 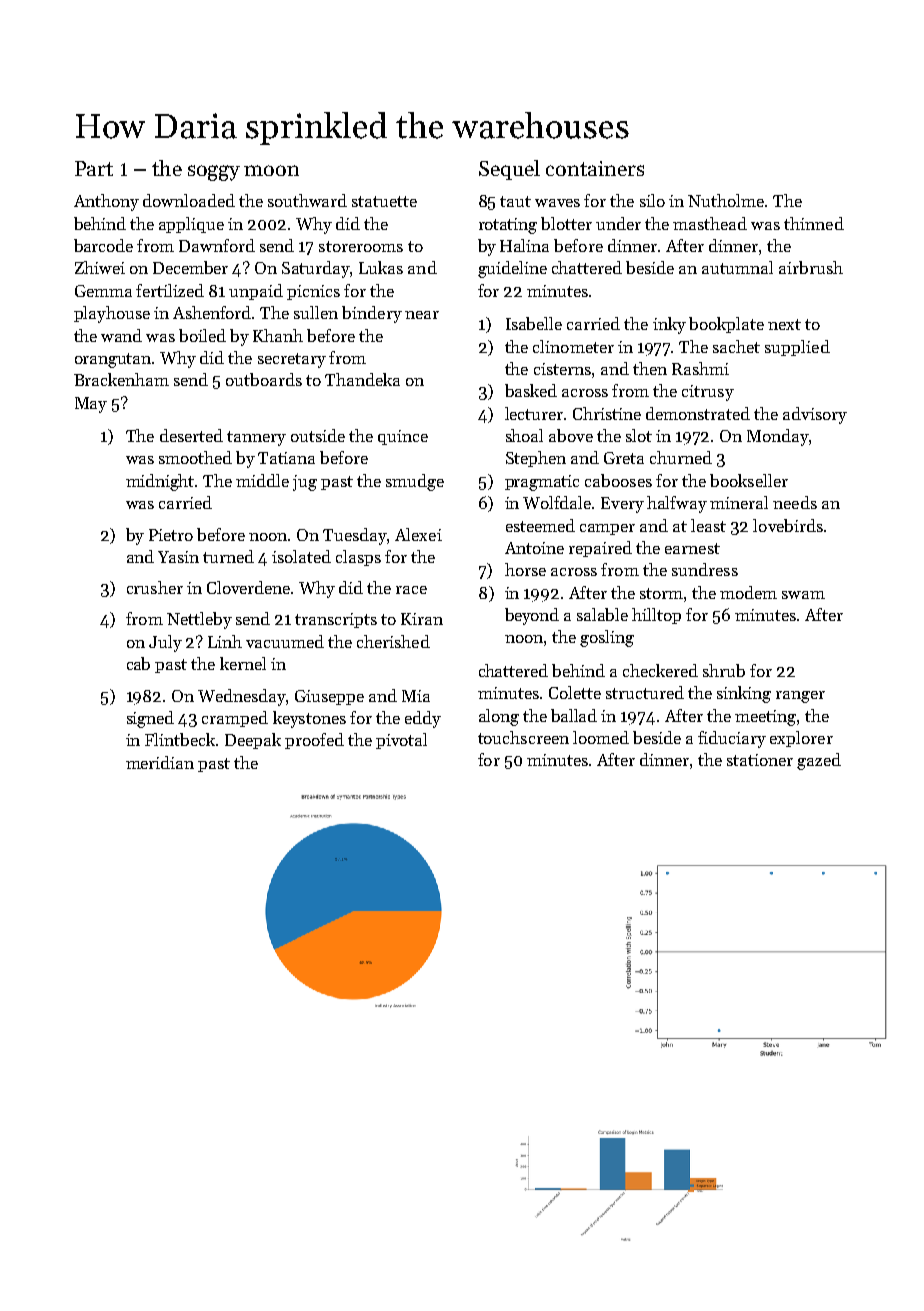 What do you see at coordinates (788, 525) in the document?
I see `lovebirds` at bounding box center [788, 525].
